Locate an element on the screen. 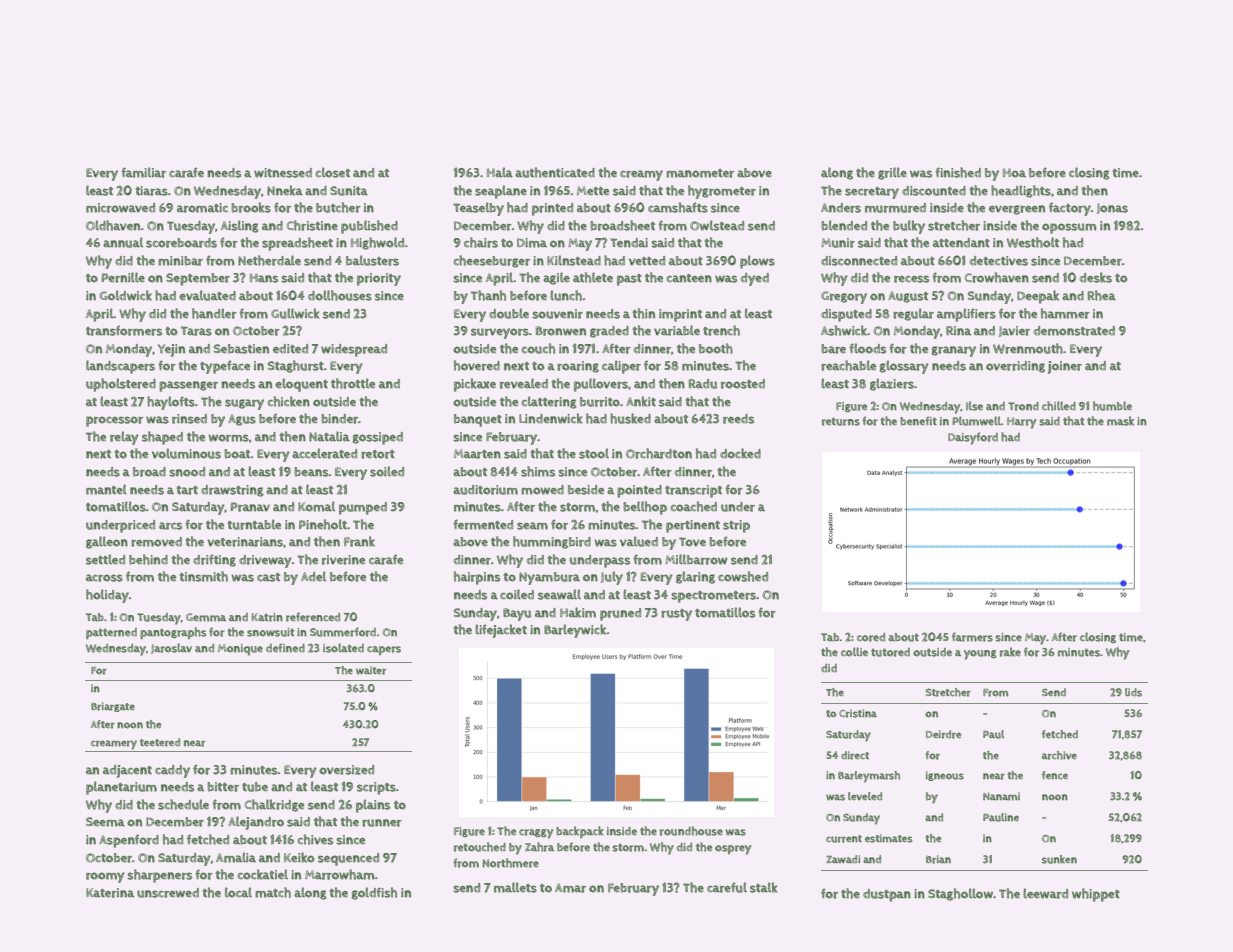 The height and width of the screenshot is (952, 1233). Aspenford is located at coordinates (129, 841).
